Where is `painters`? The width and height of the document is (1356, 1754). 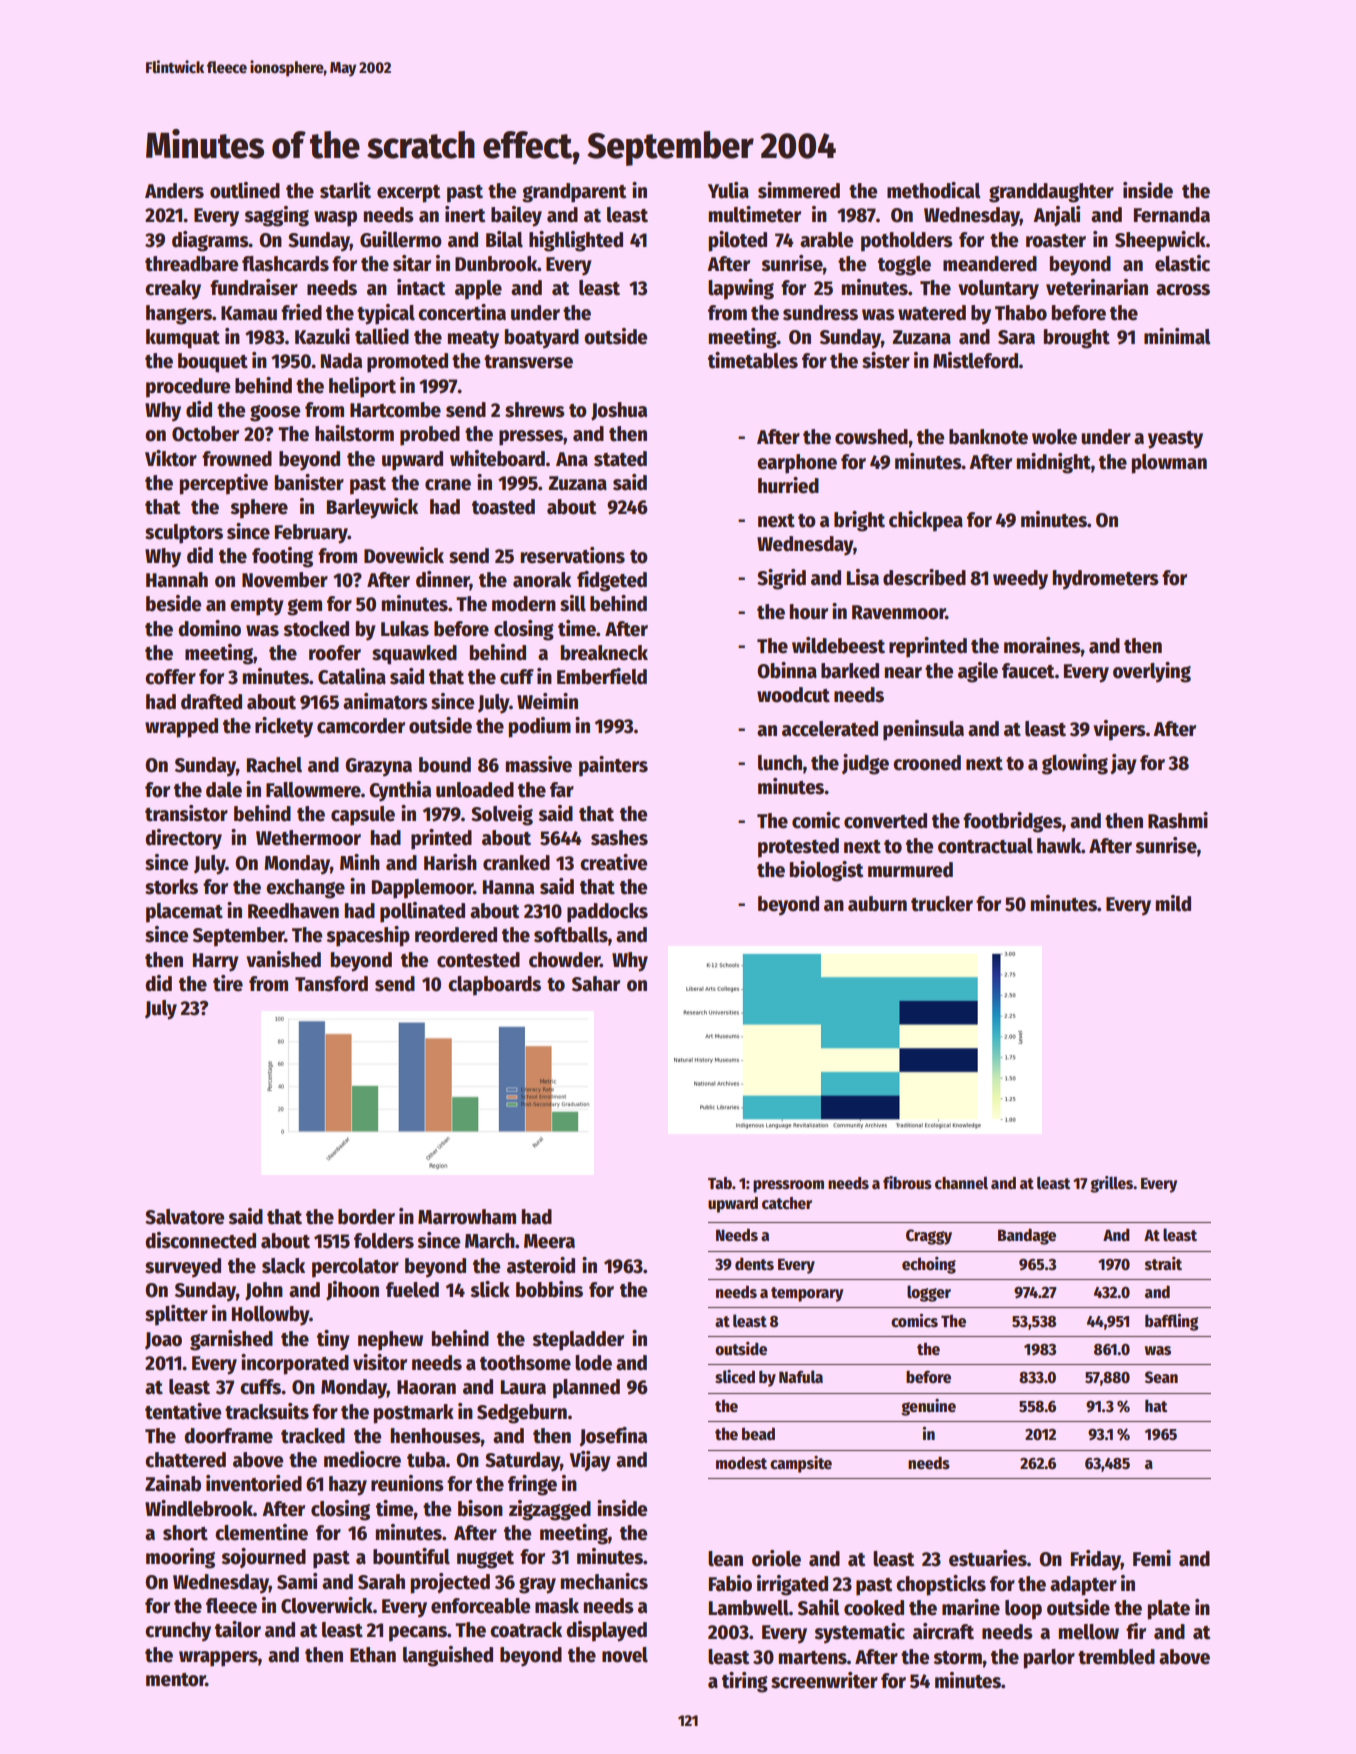
painters is located at coordinates (613, 766).
